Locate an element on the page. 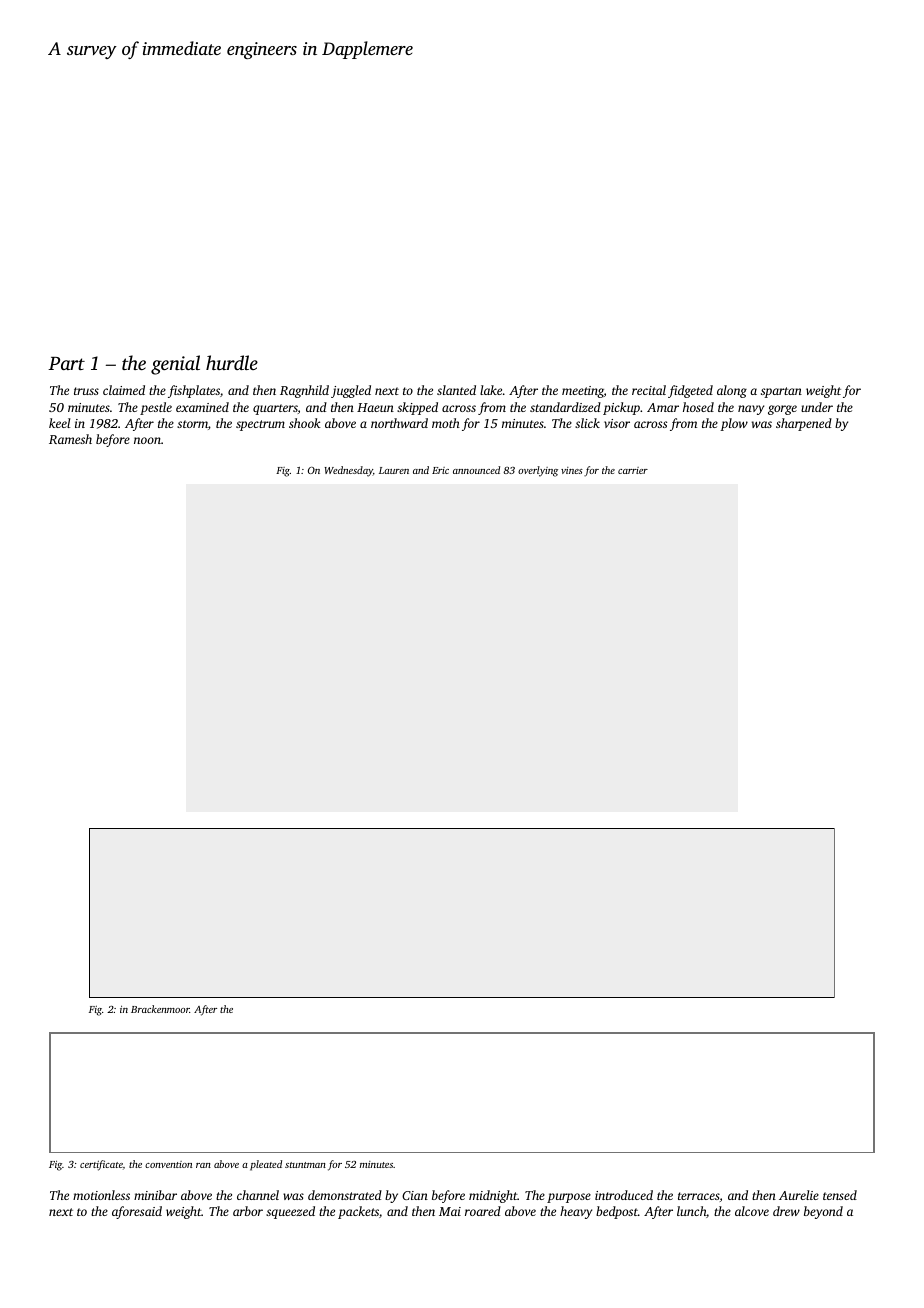 This document has width=924, height=1308. Brackenmoor is located at coordinates (160, 1009).
